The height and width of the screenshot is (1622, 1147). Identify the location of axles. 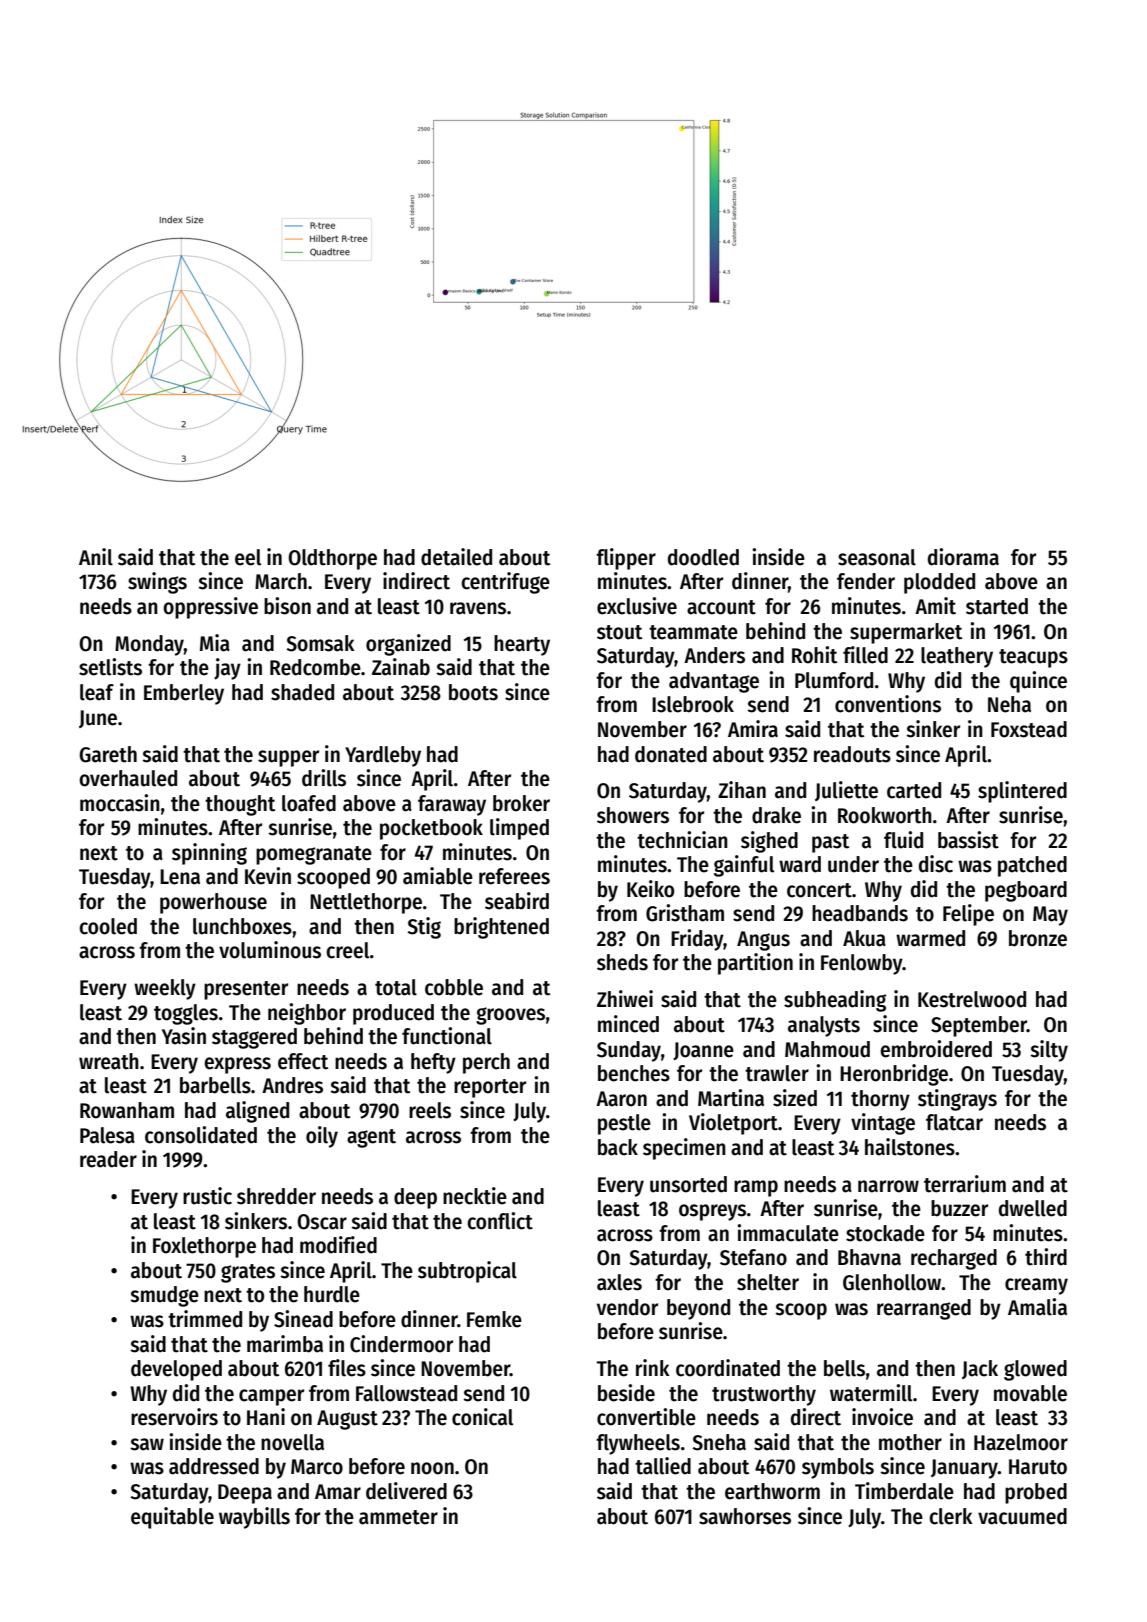
(619, 1282).
